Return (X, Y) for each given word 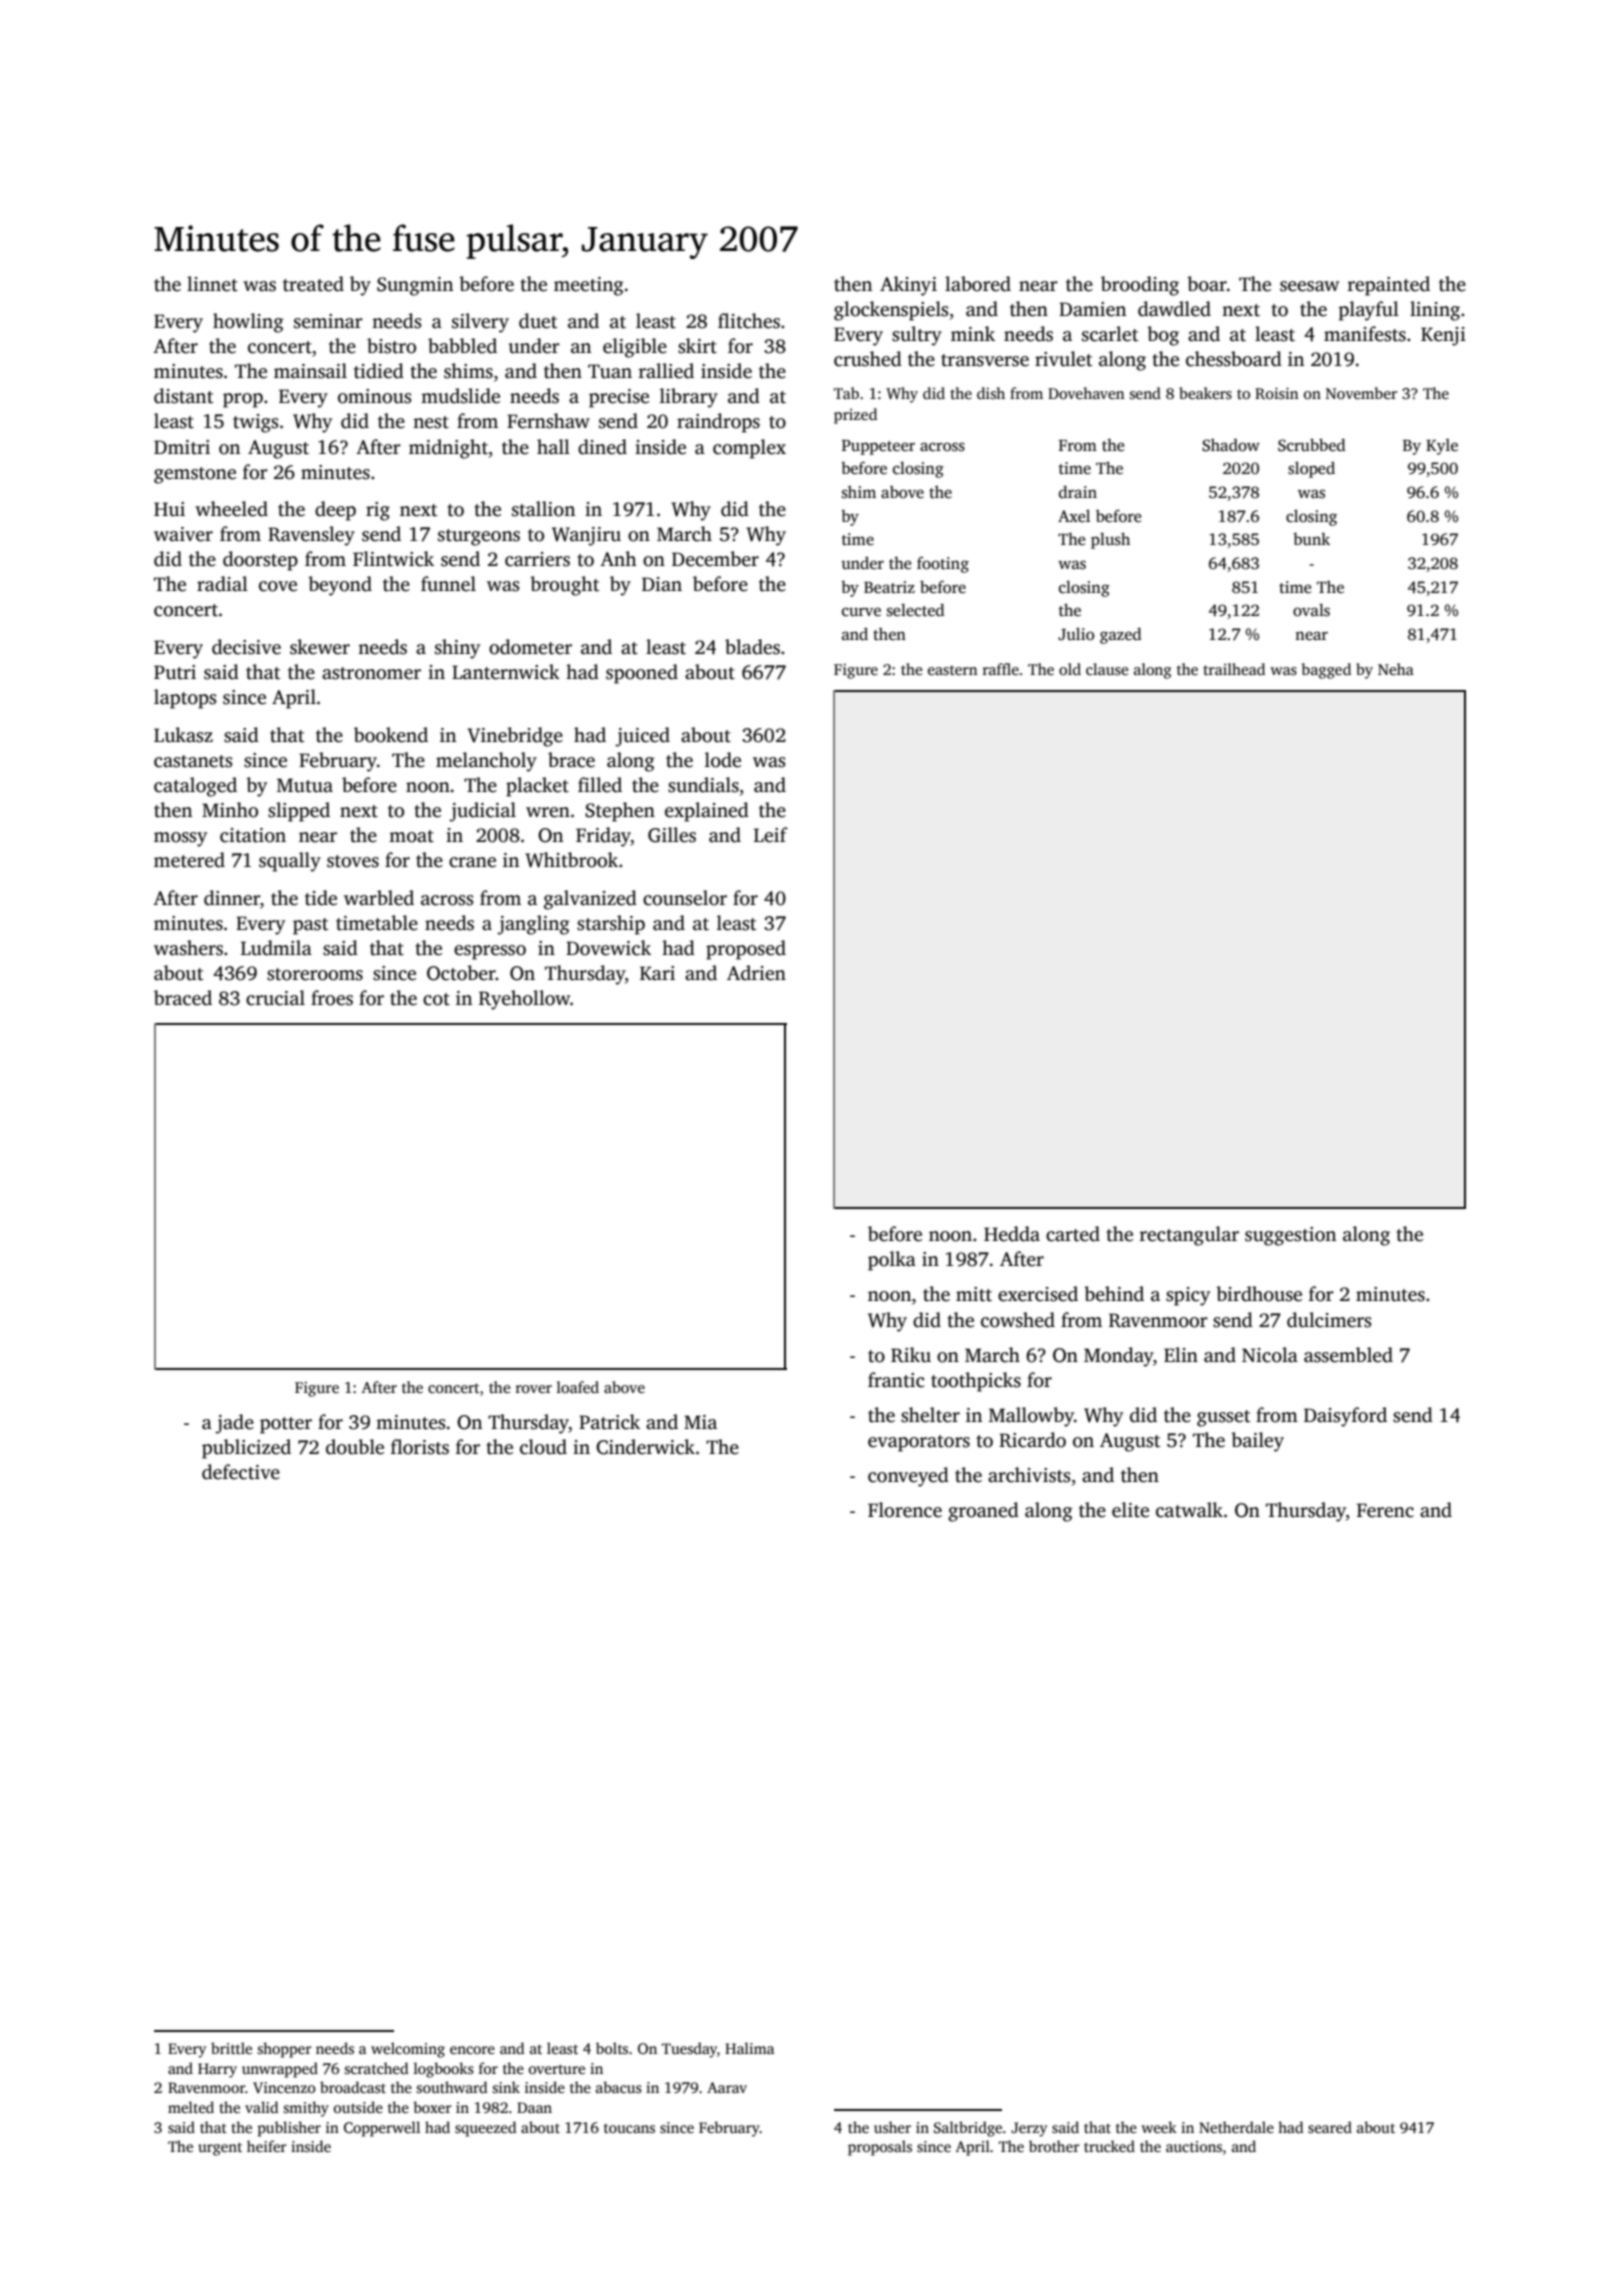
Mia (700, 1422)
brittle (231, 2048)
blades (752, 647)
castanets (193, 761)
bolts (612, 2048)
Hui (169, 509)
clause (1107, 669)
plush (1110, 540)
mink (973, 333)
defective (241, 1472)
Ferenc (1385, 1510)
